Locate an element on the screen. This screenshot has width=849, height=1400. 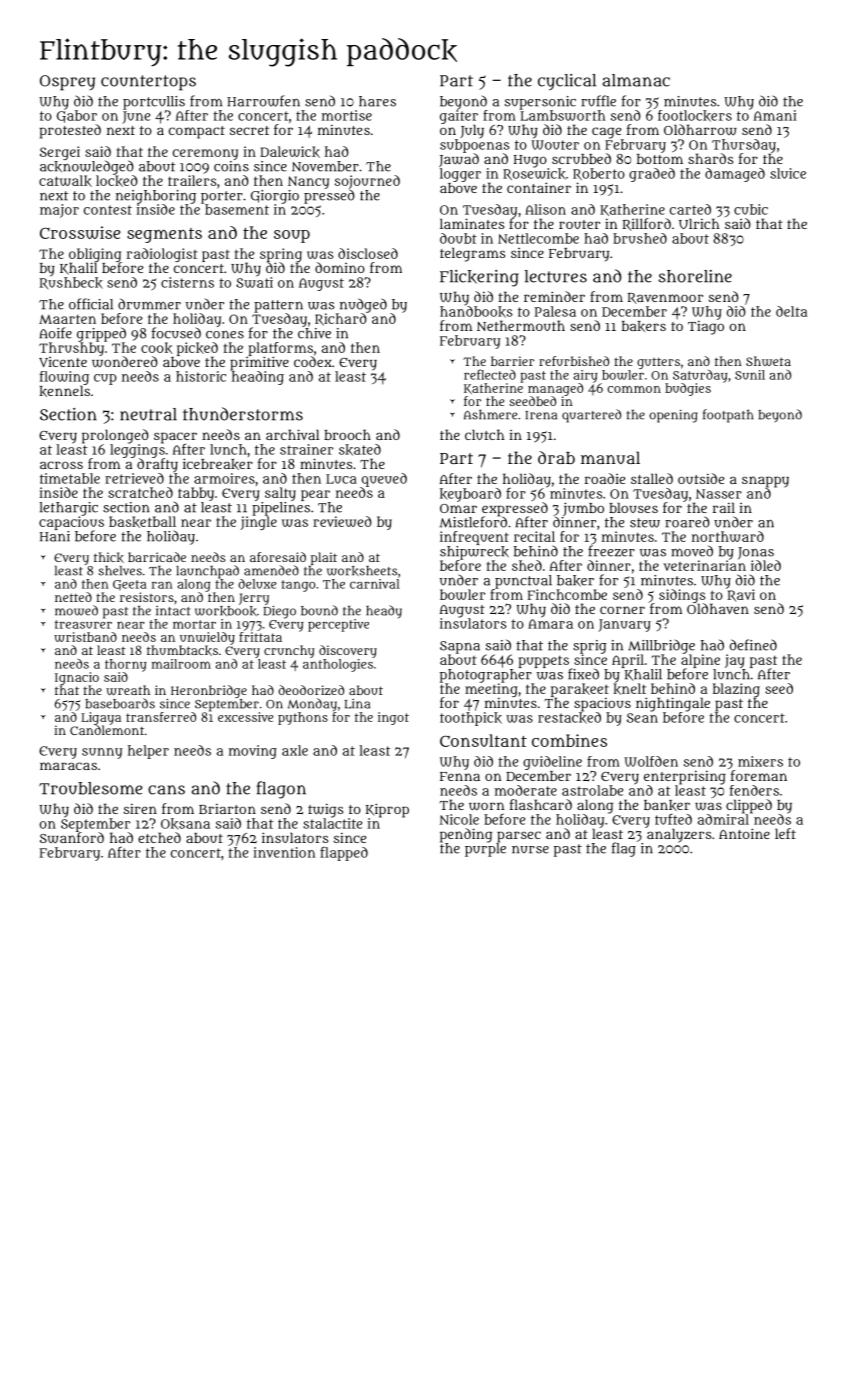
flowing is located at coordinates (64, 378).
